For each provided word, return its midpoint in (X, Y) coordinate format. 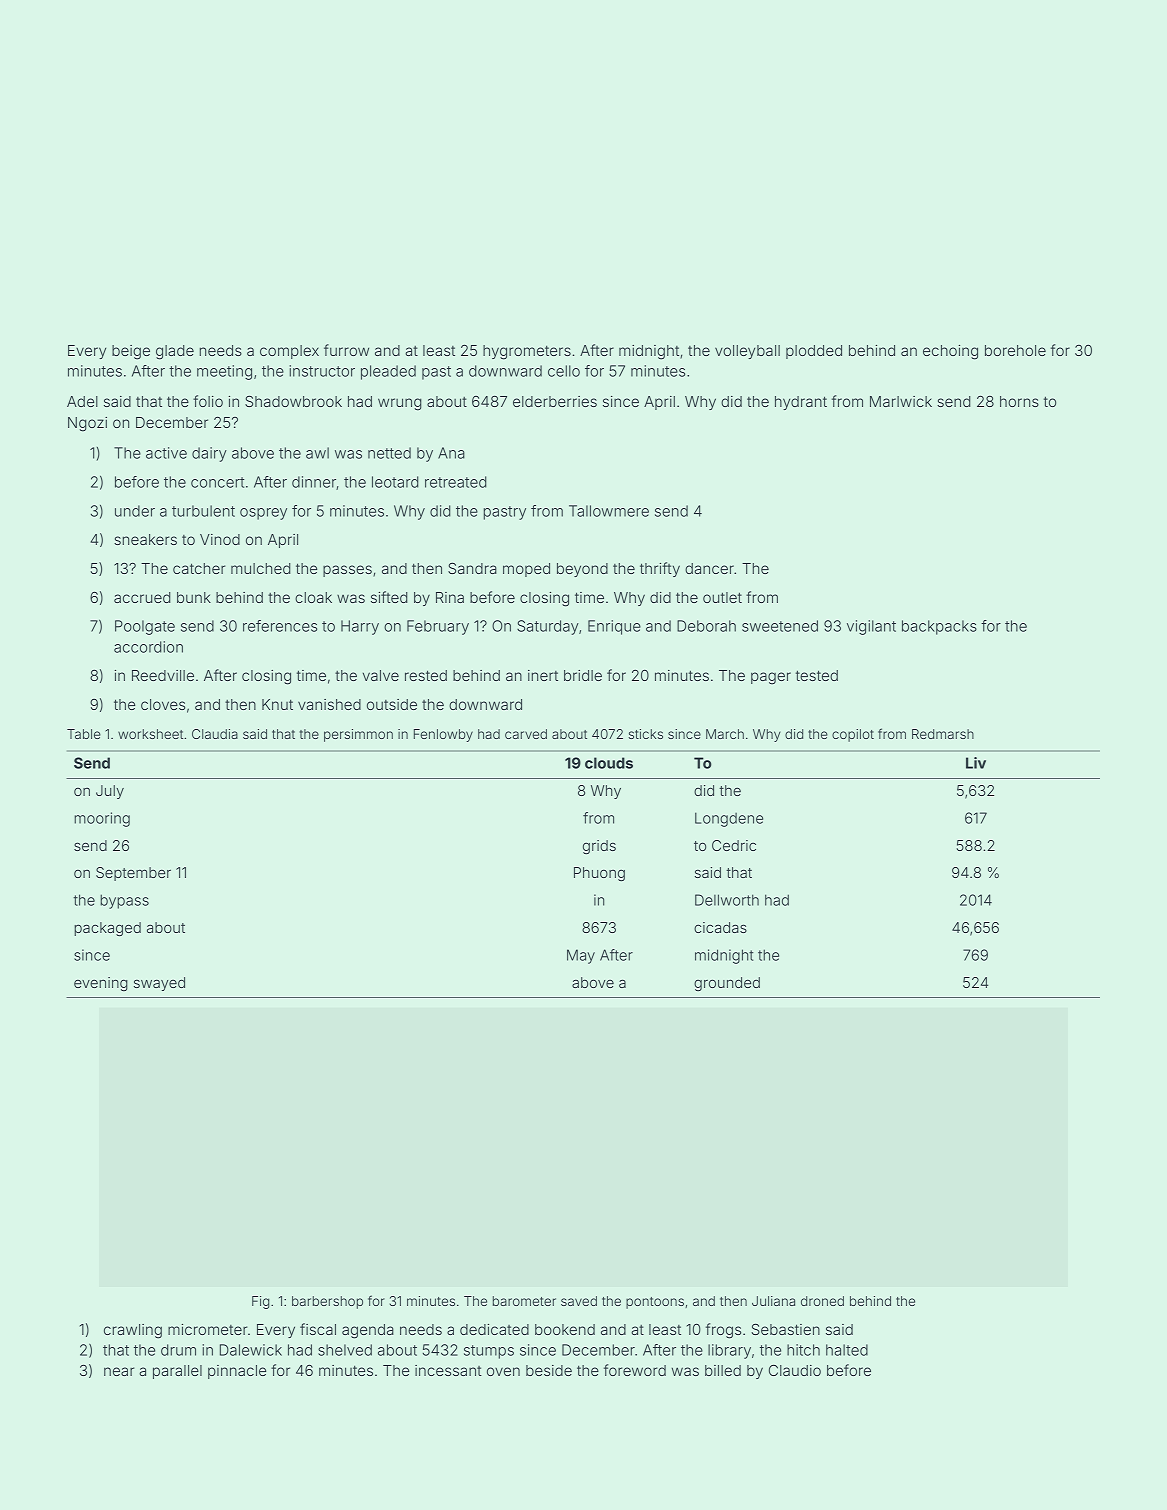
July (110, 792)
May (581, 956)
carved (526, 734)
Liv (976, 763)
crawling (133, 1331)
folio (208, 401)
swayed (159, 984)
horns (1019, 401)
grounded (727, 984)
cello (564, 371)
